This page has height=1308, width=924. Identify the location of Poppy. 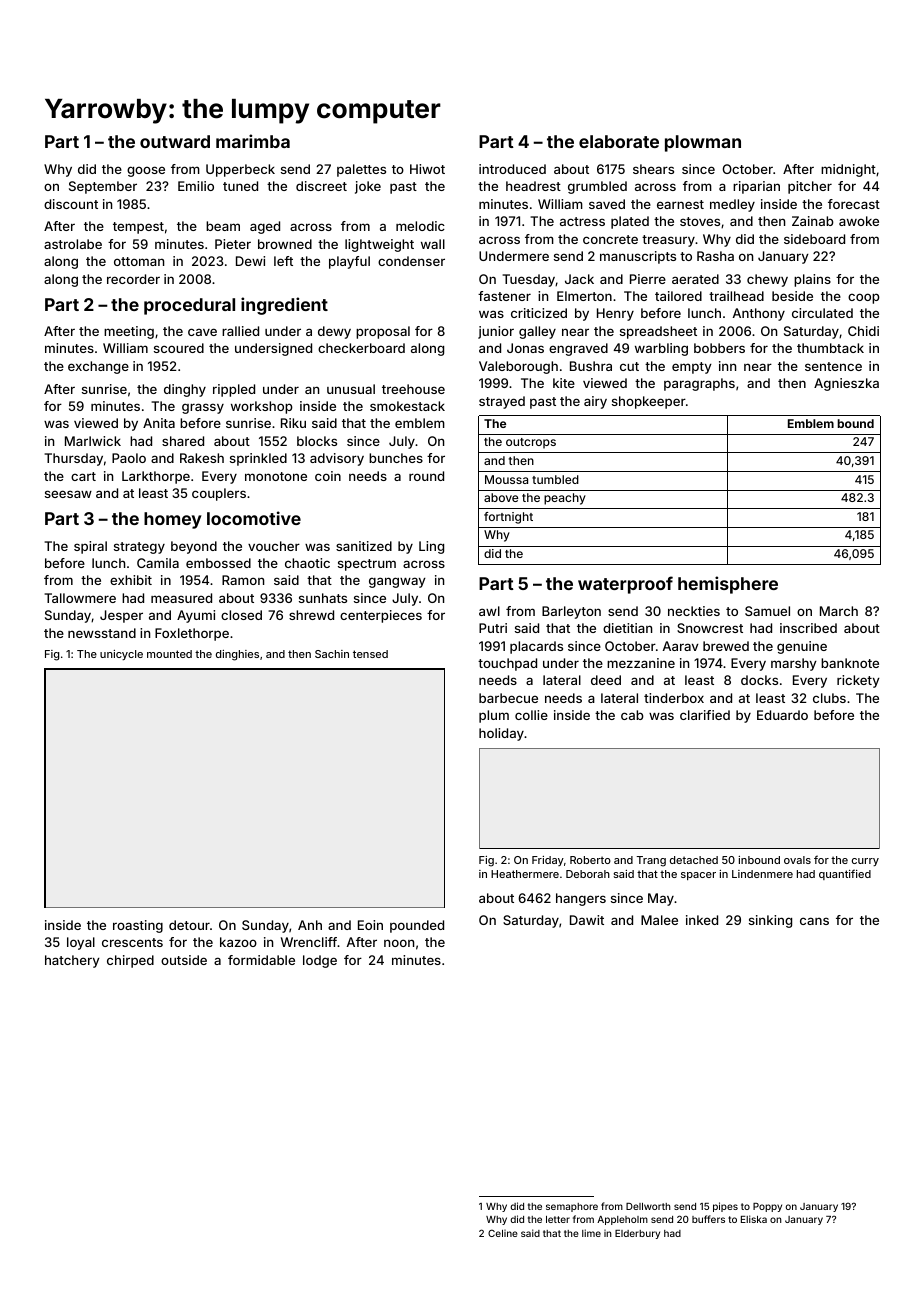
(767, 1207).
